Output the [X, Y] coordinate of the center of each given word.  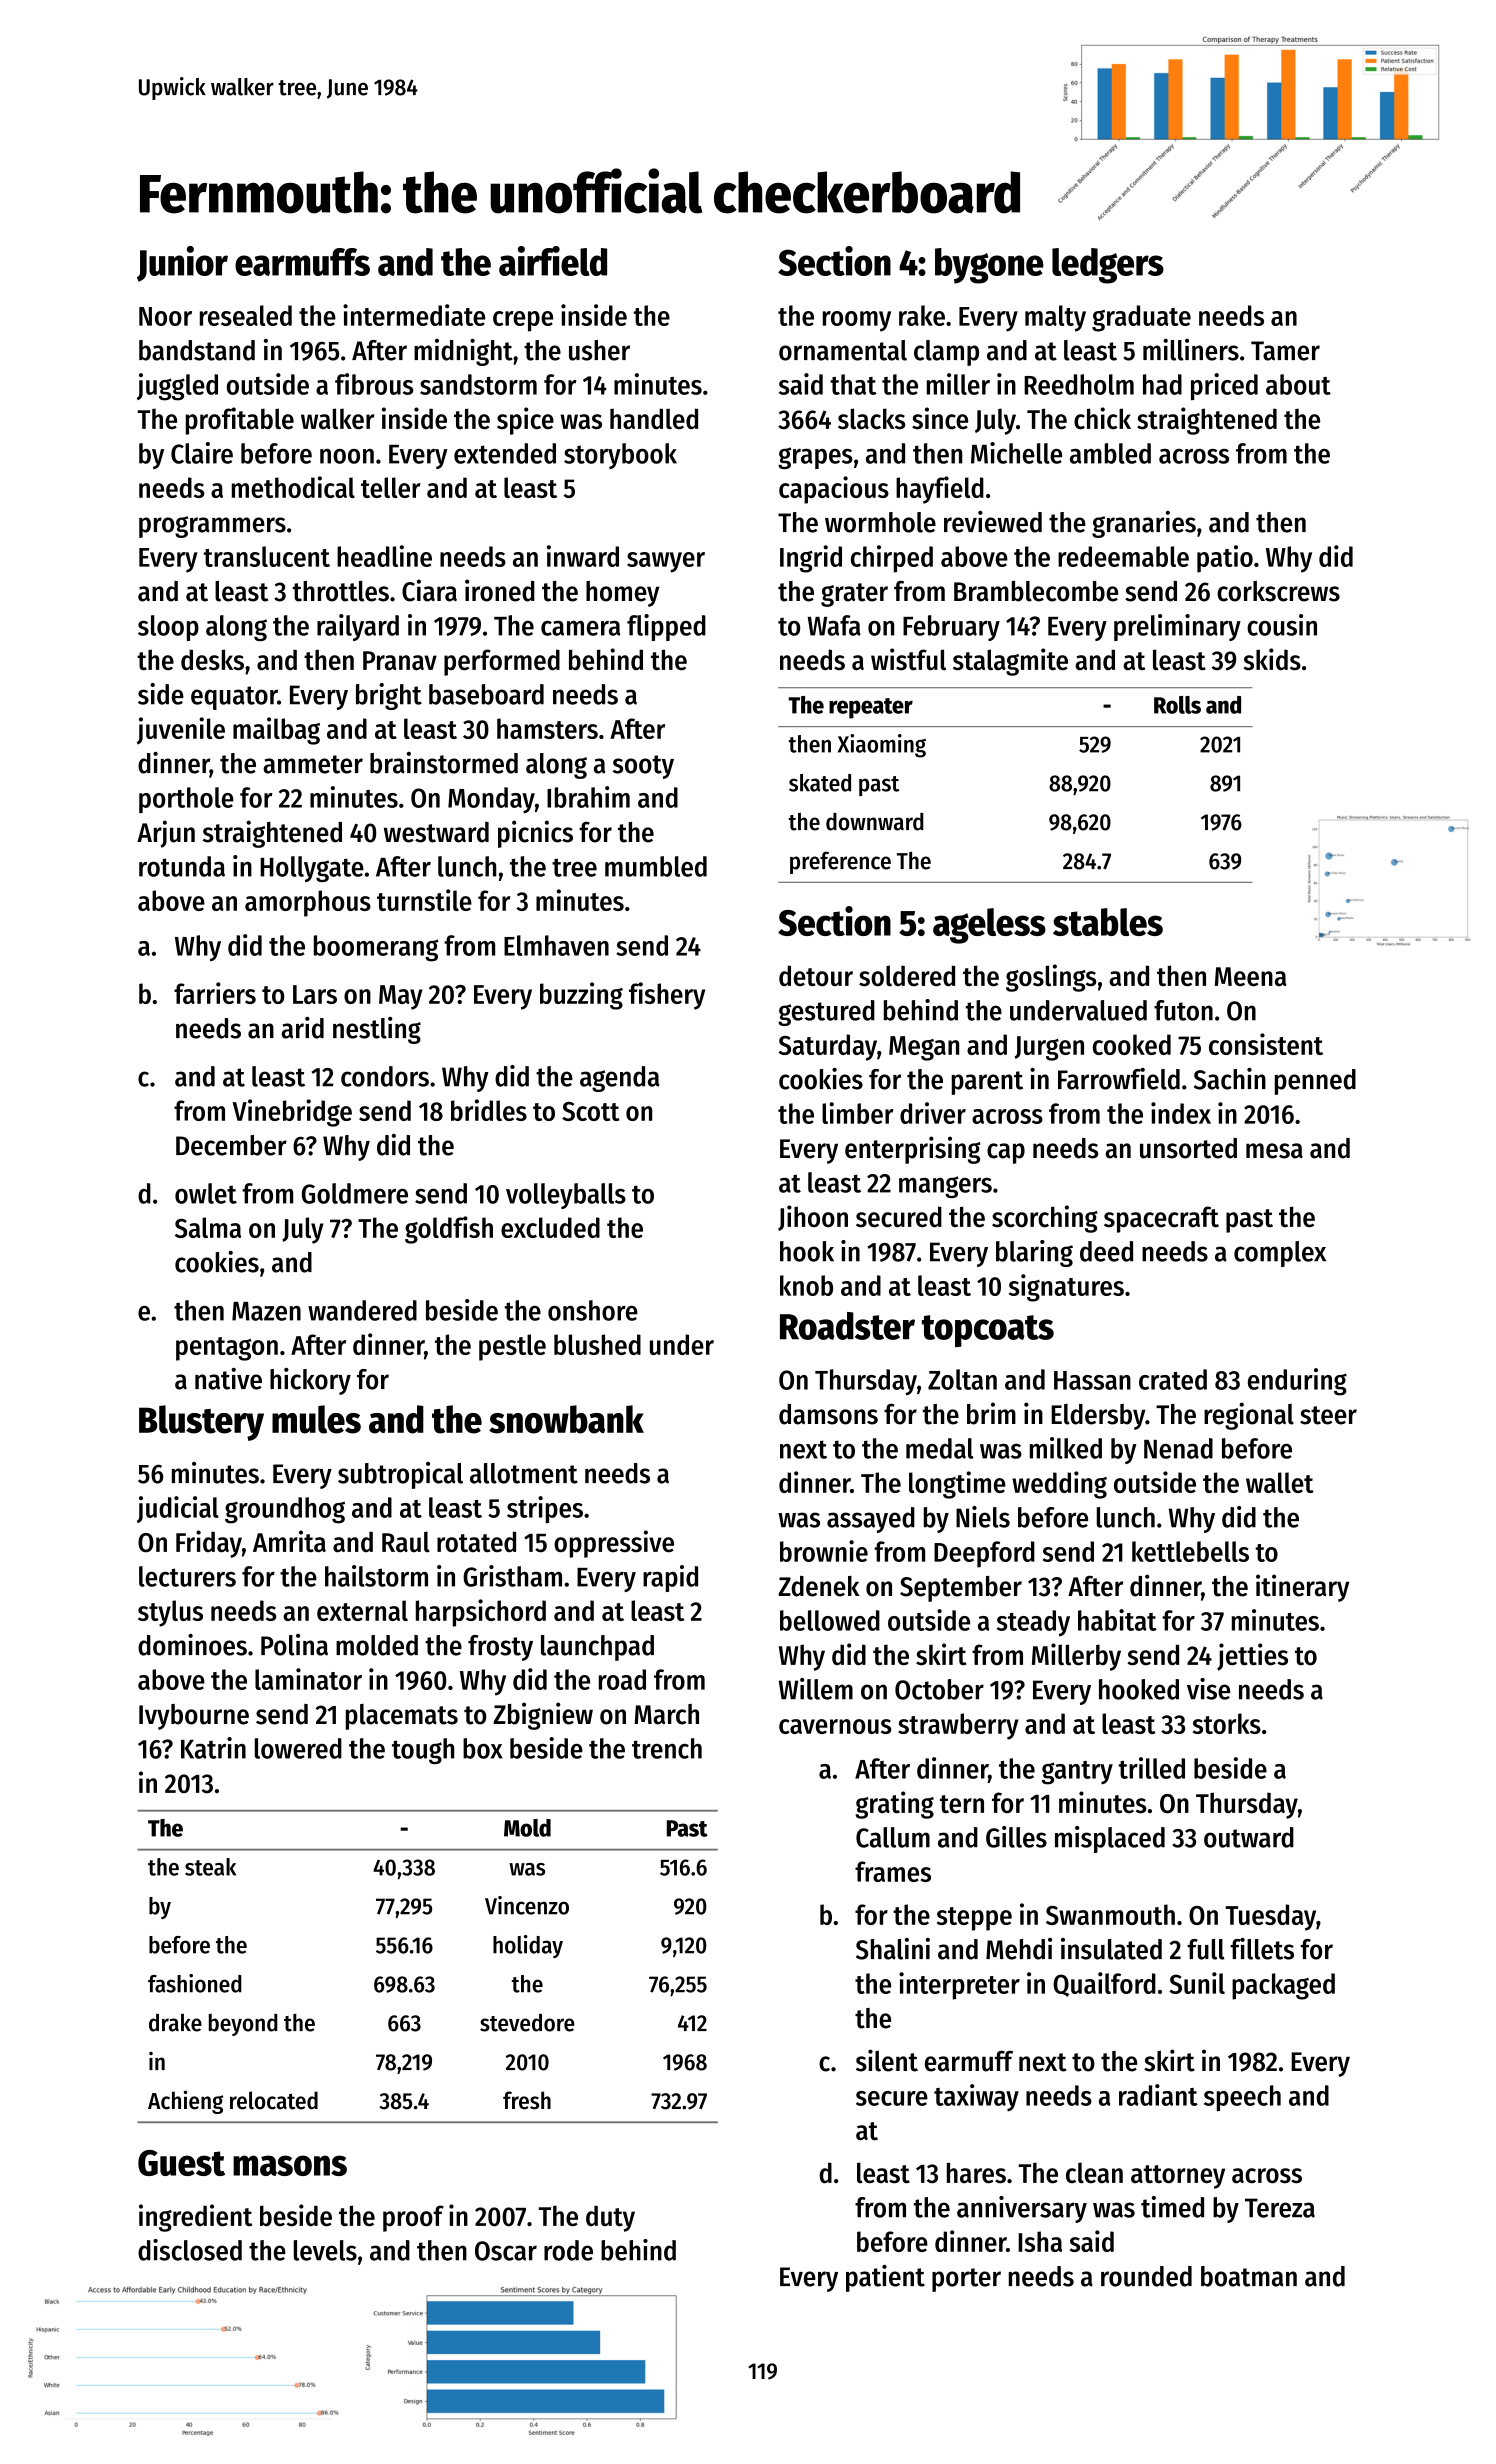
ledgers [1108, 266]
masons [290, 2165]
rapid [670, 1578]
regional [1249, 1416]
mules [316, 1419]
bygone [989, 266]
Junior [182, 264]
